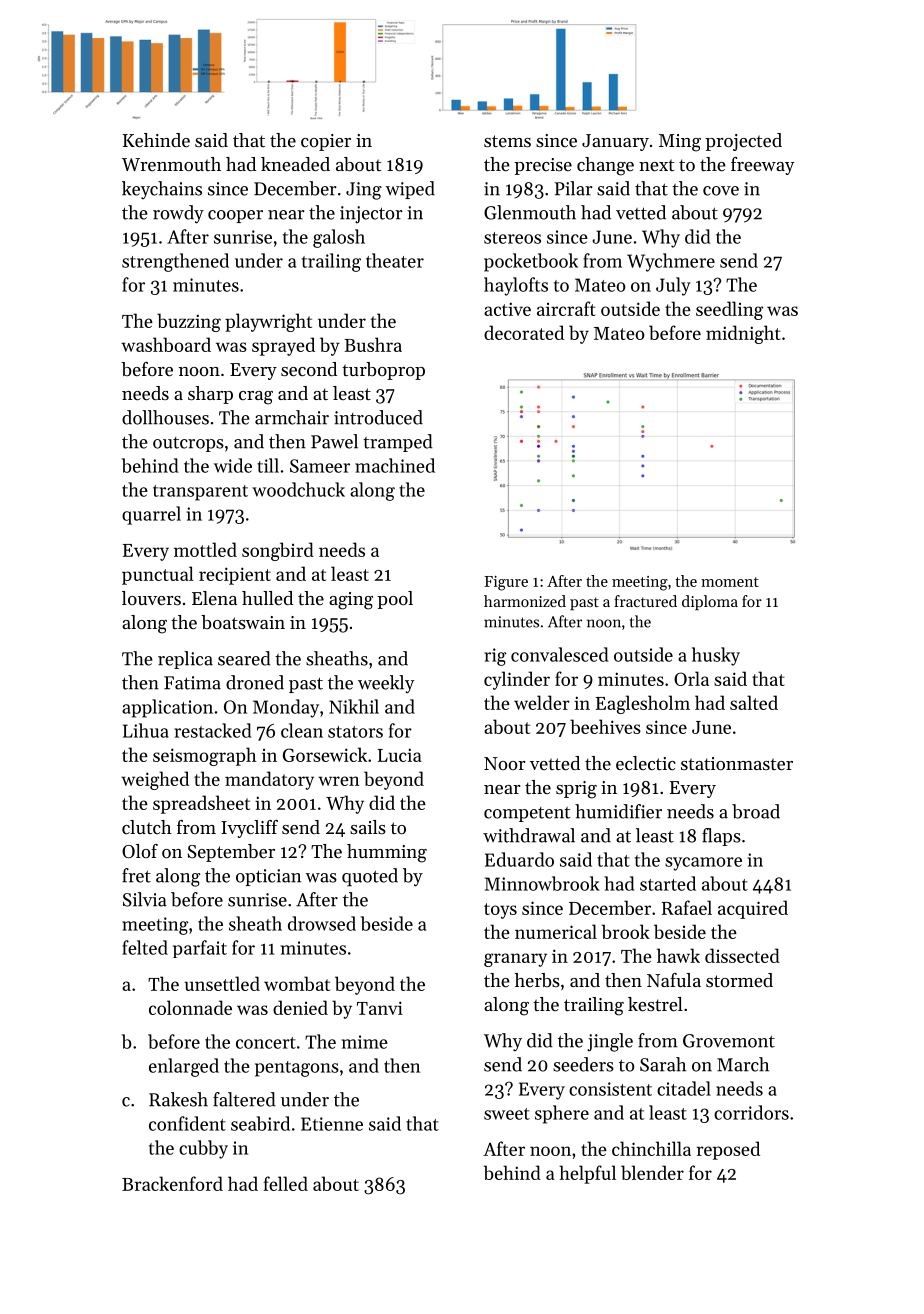 This screenshot has width=924, height=1314. Describe the element at coordinates (395, 600) in the screenshot. I see `pool` at that location.
